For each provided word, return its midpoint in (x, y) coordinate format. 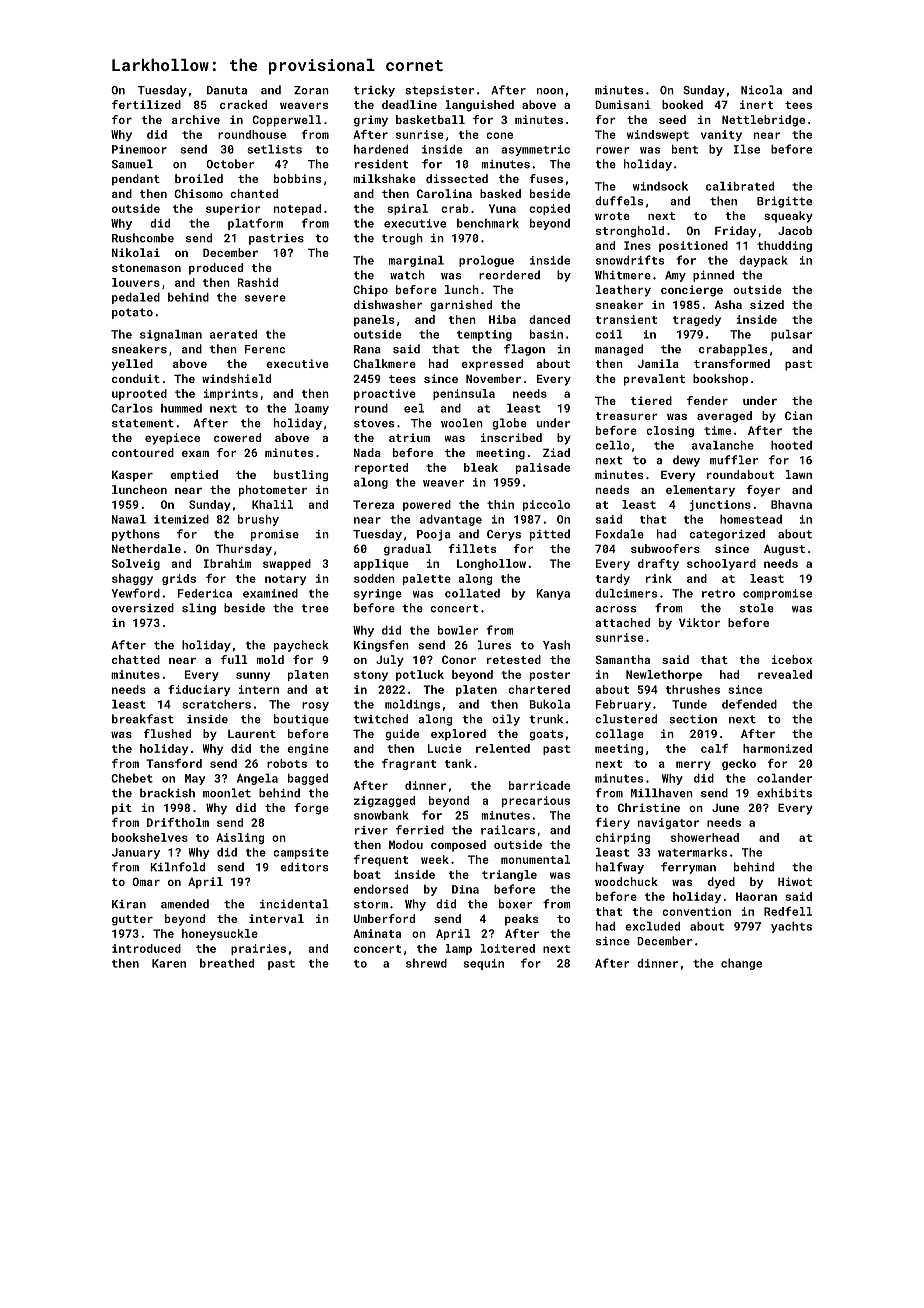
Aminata (377, 933)
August (784, 550)
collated (472, 593)
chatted (136, 659)
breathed (227, 963)
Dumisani (622, 104)
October (230, 164)
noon (550, 91)
